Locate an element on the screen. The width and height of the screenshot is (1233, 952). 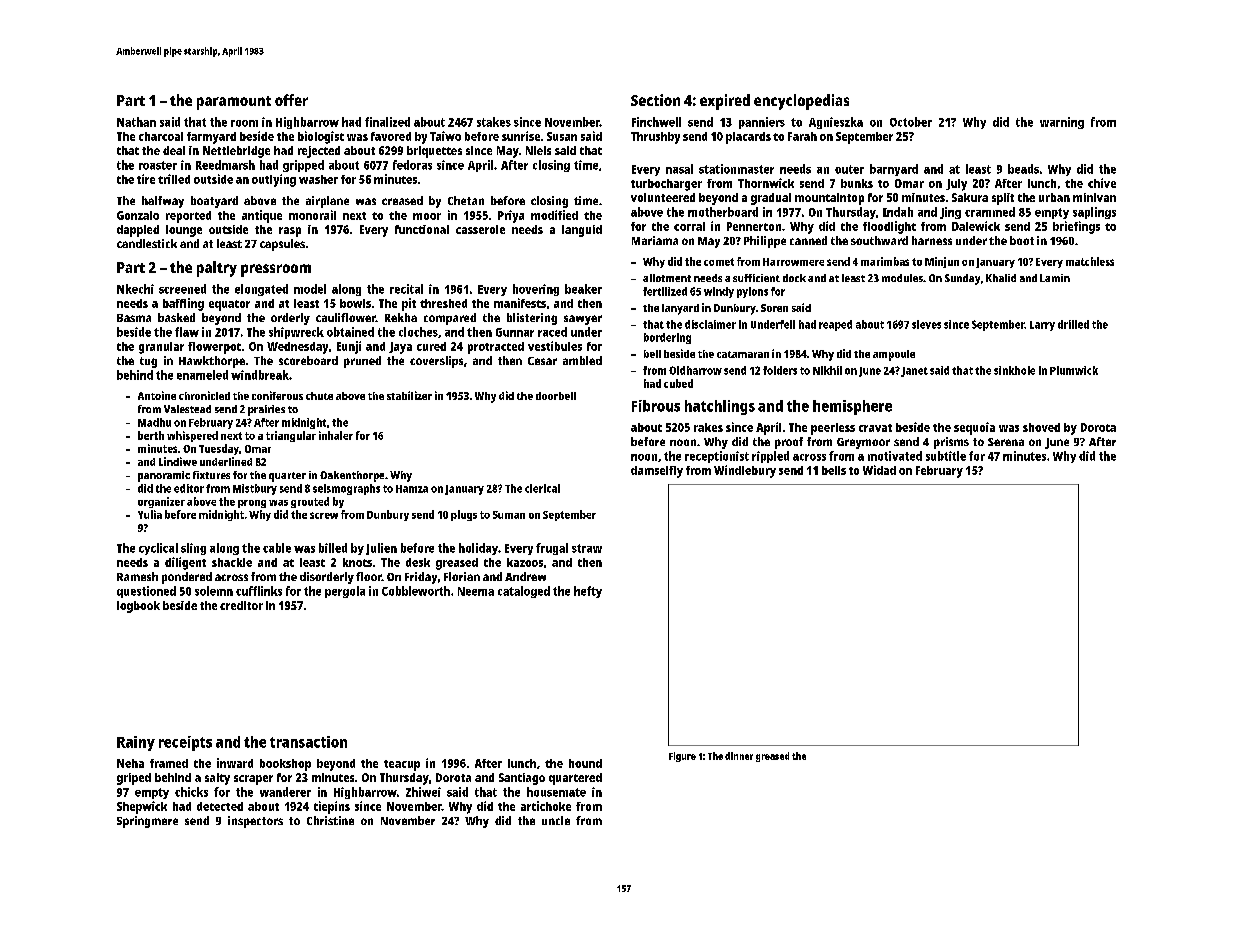
disclaimer is located at coordinates (710, 324).
